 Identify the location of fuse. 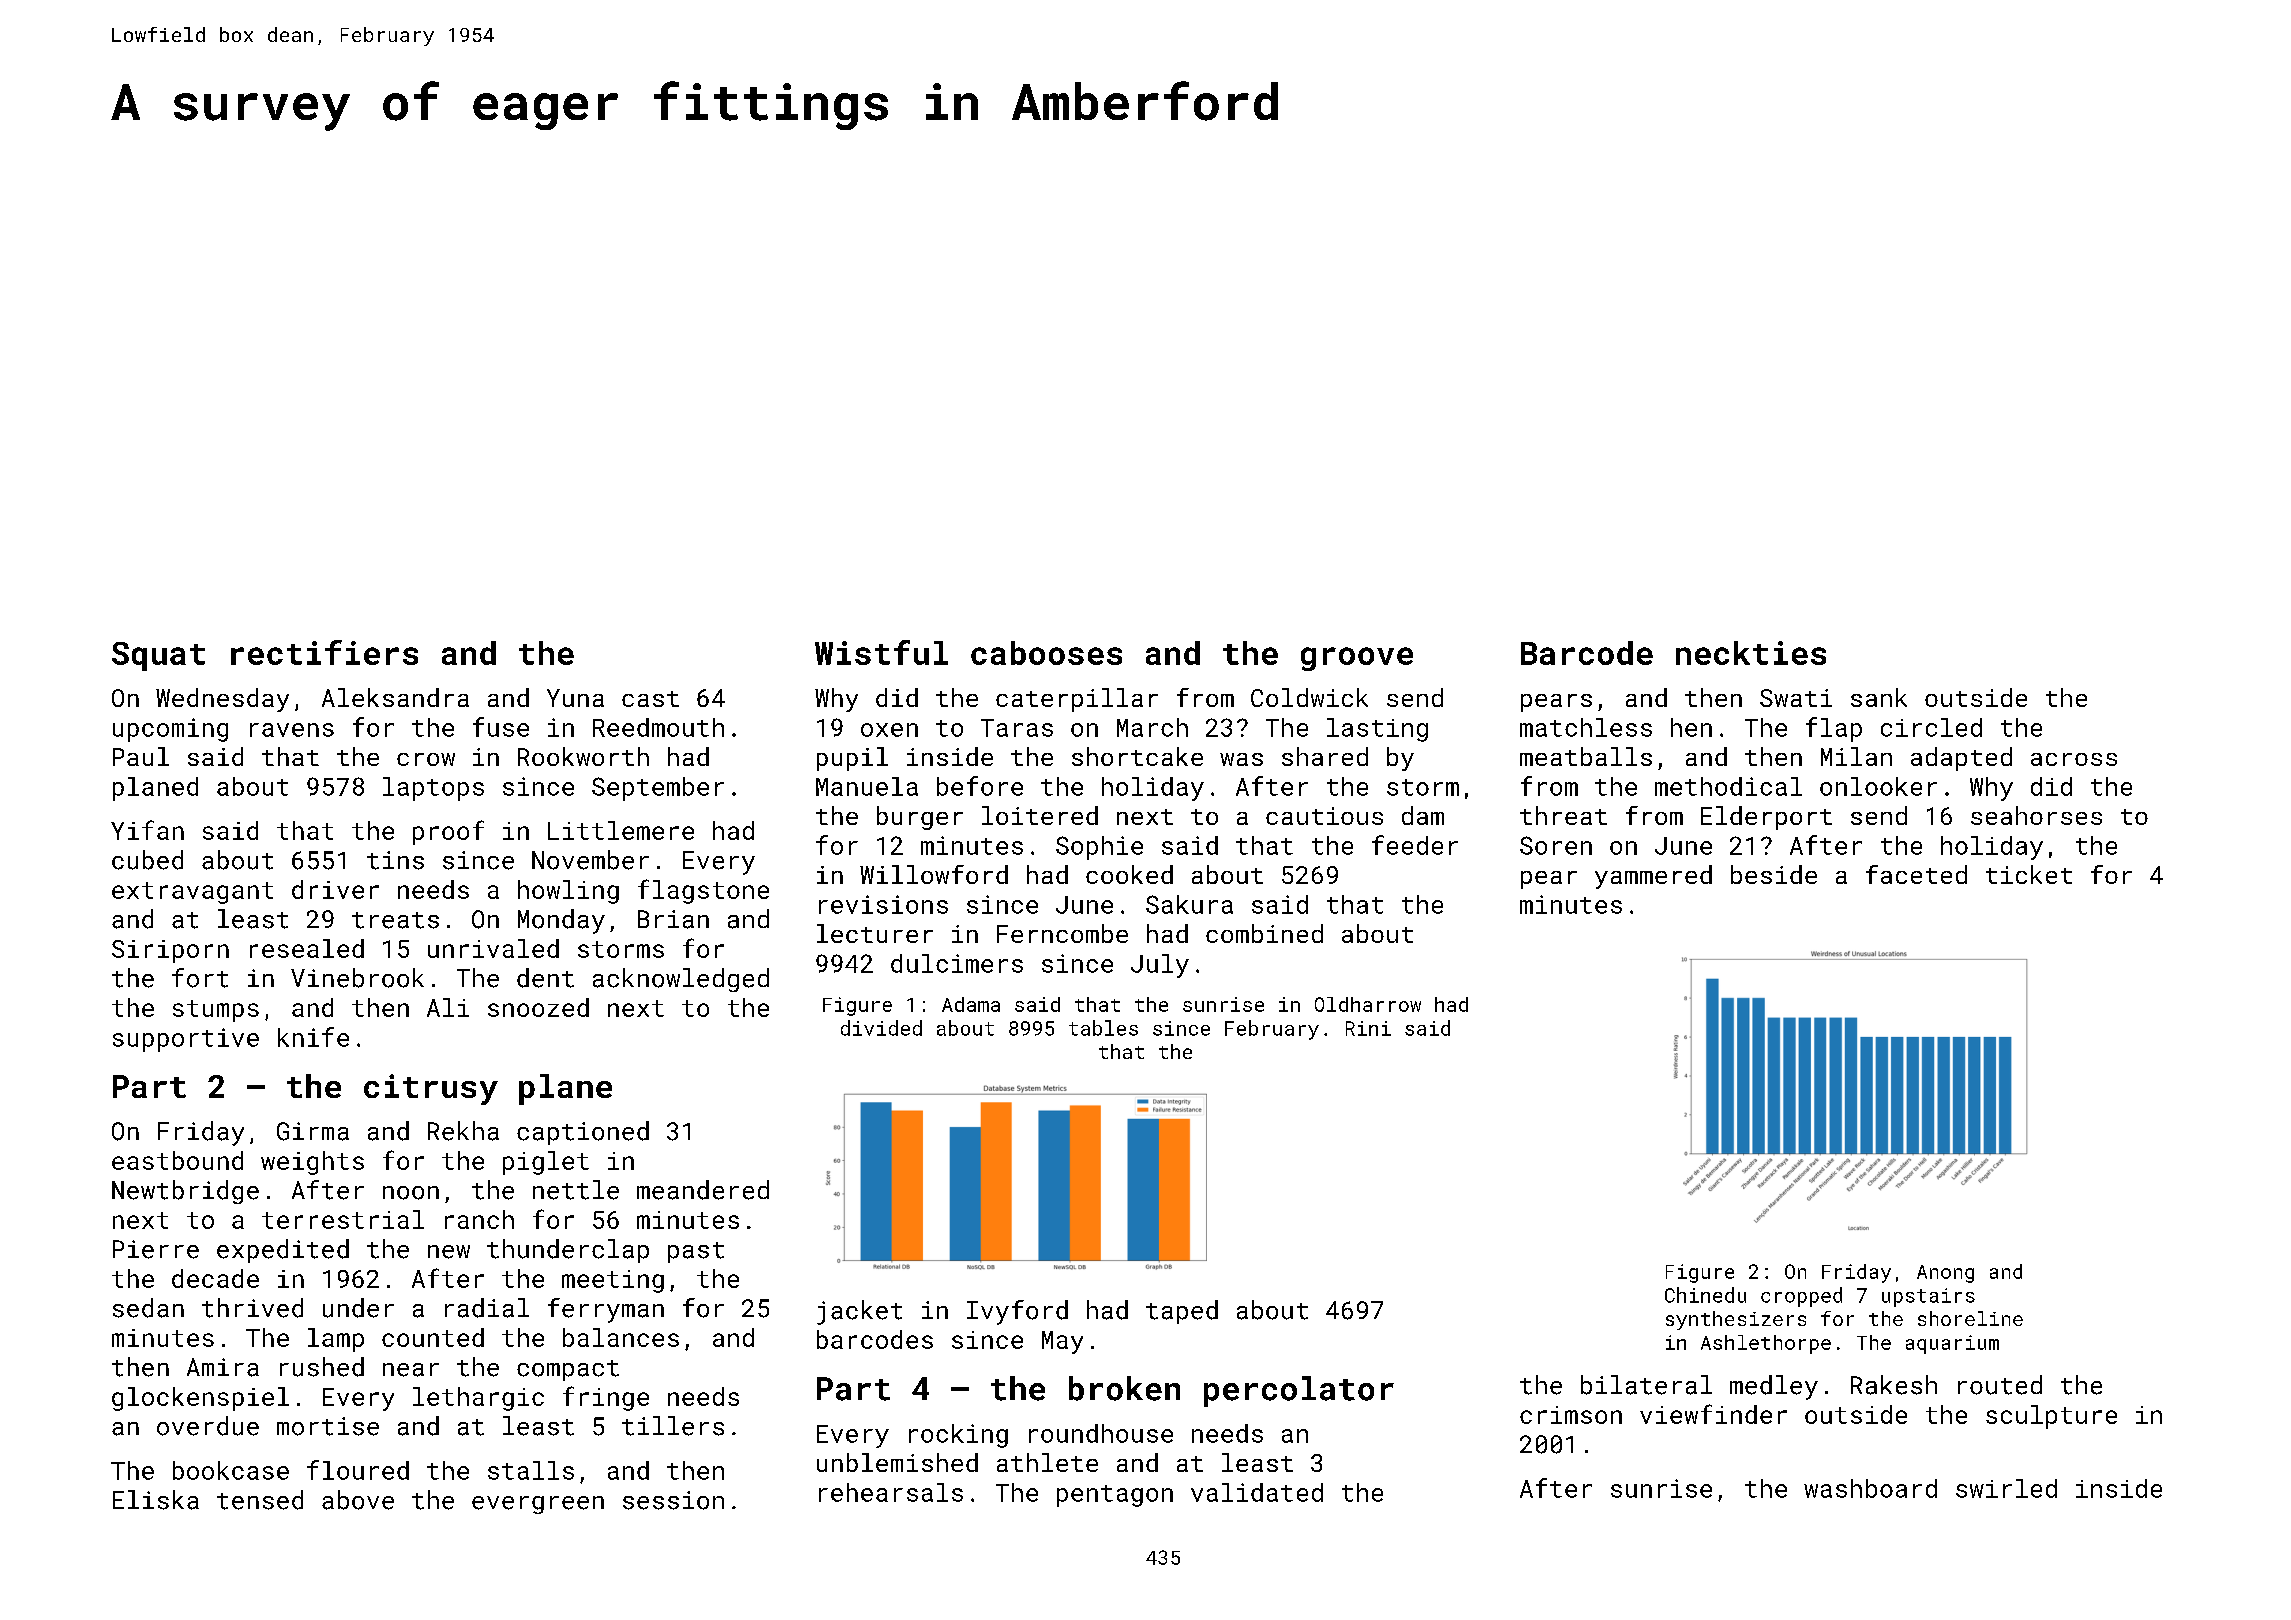
(501, 727).
